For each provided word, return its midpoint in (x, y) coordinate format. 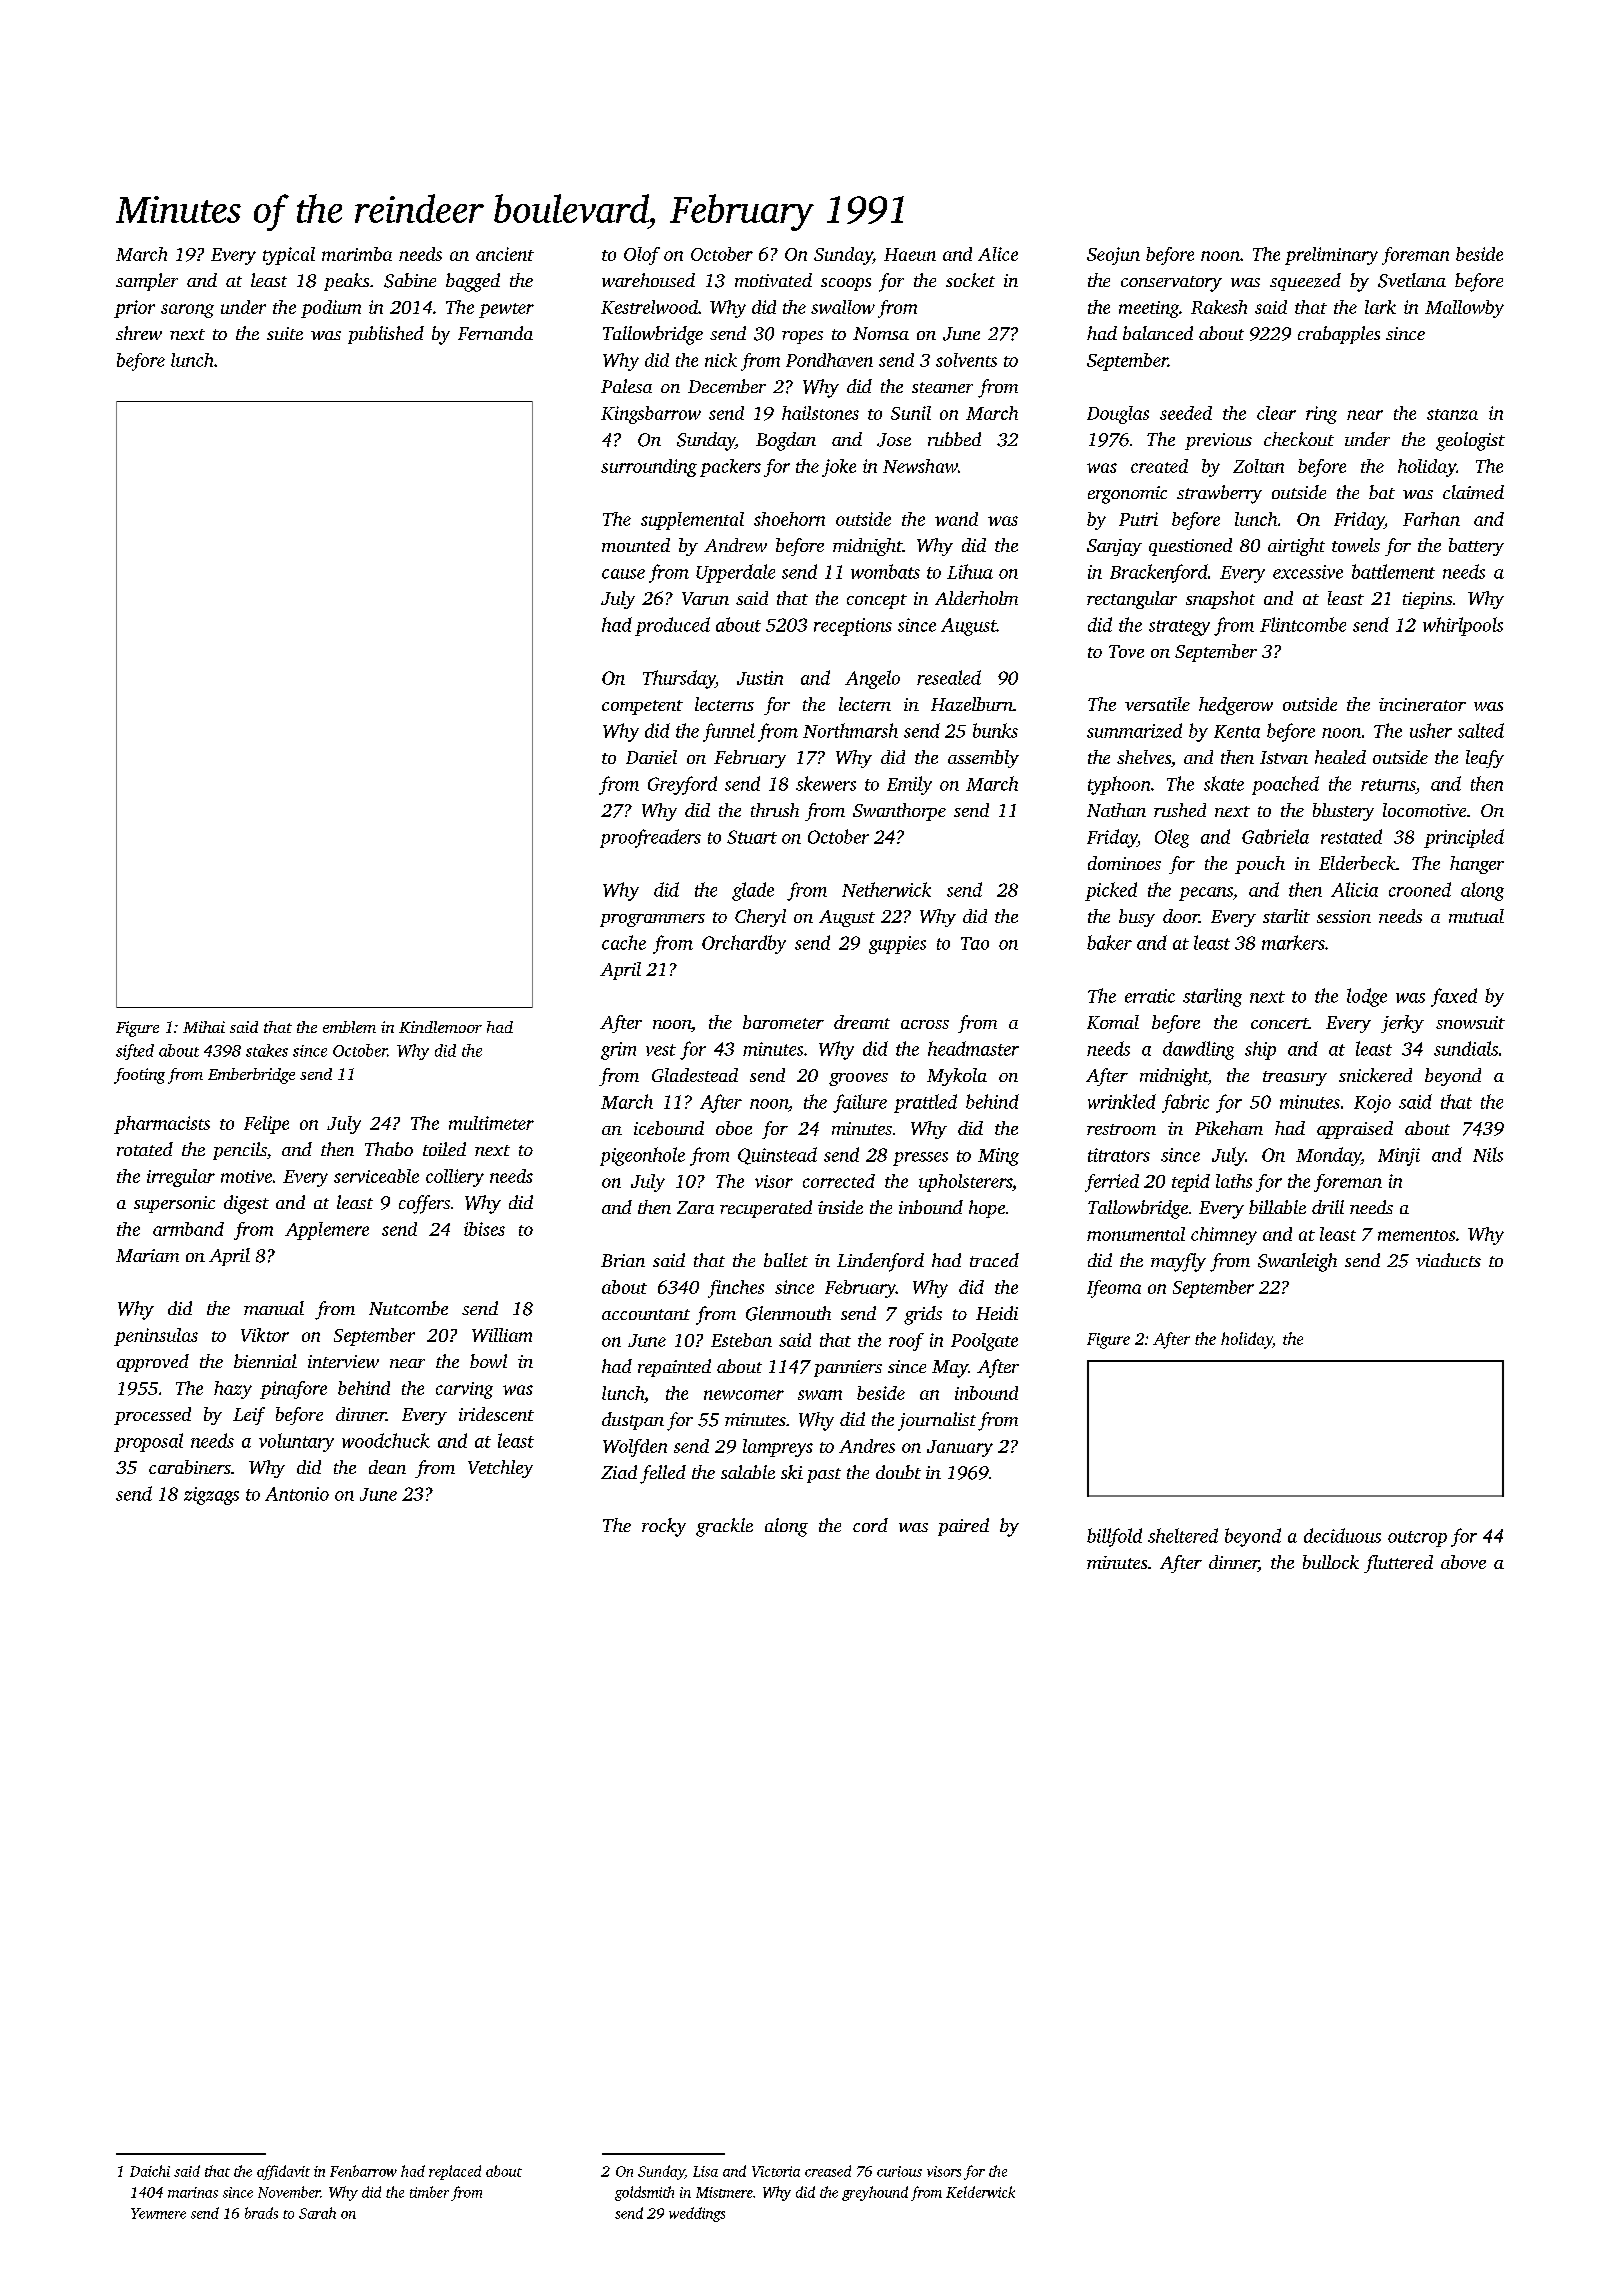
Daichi (150, 2171)
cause (623, 574)
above (1463, 1562)
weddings (697, 2214)
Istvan (1284, 757)
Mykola (957, 1077)
